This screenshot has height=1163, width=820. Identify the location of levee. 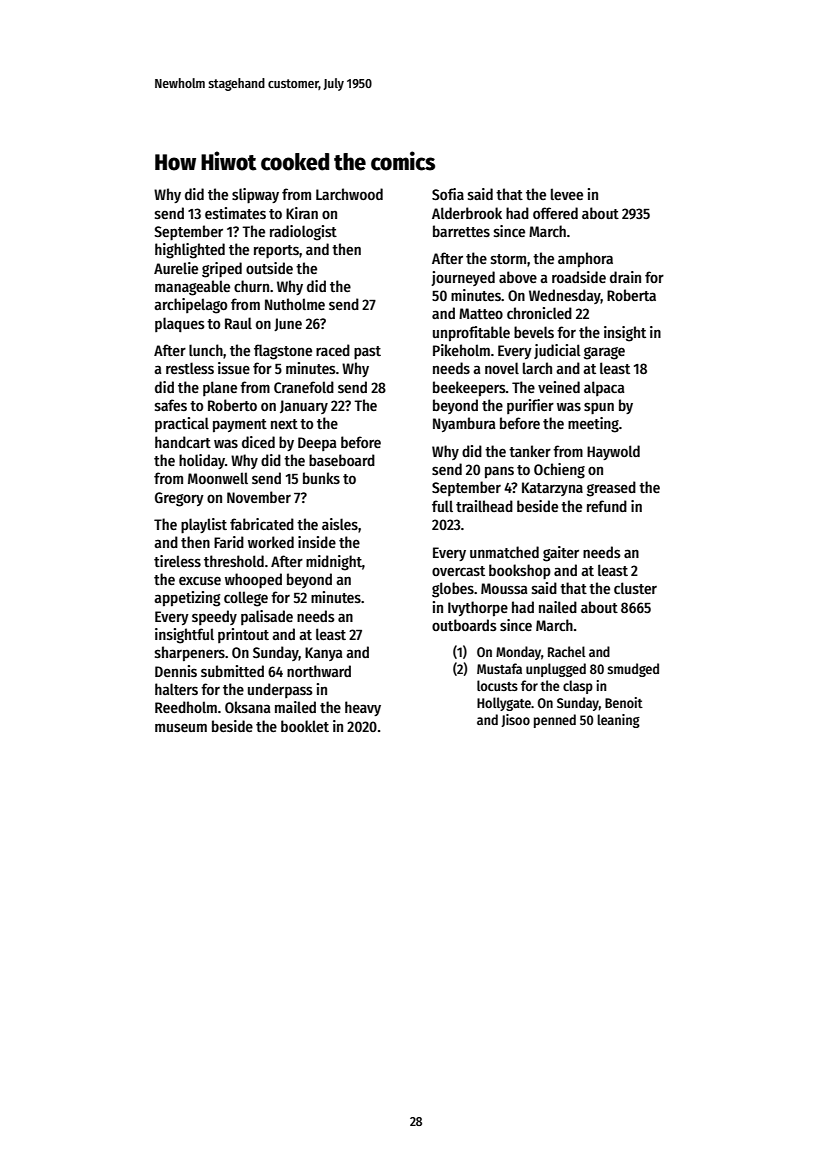
(567, 194).
